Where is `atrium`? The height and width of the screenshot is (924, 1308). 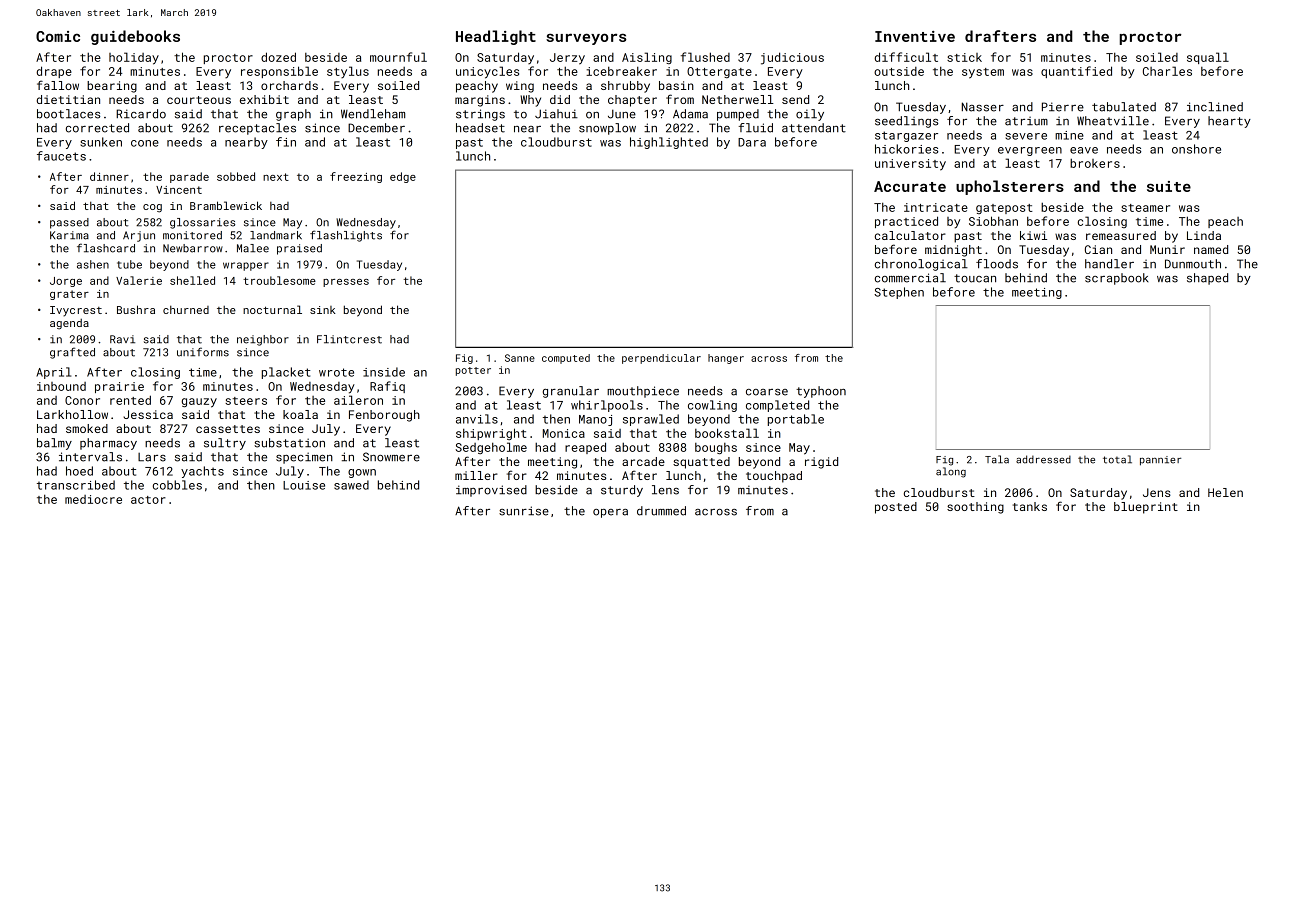
atrium is located at coordinates (1026, 121).
